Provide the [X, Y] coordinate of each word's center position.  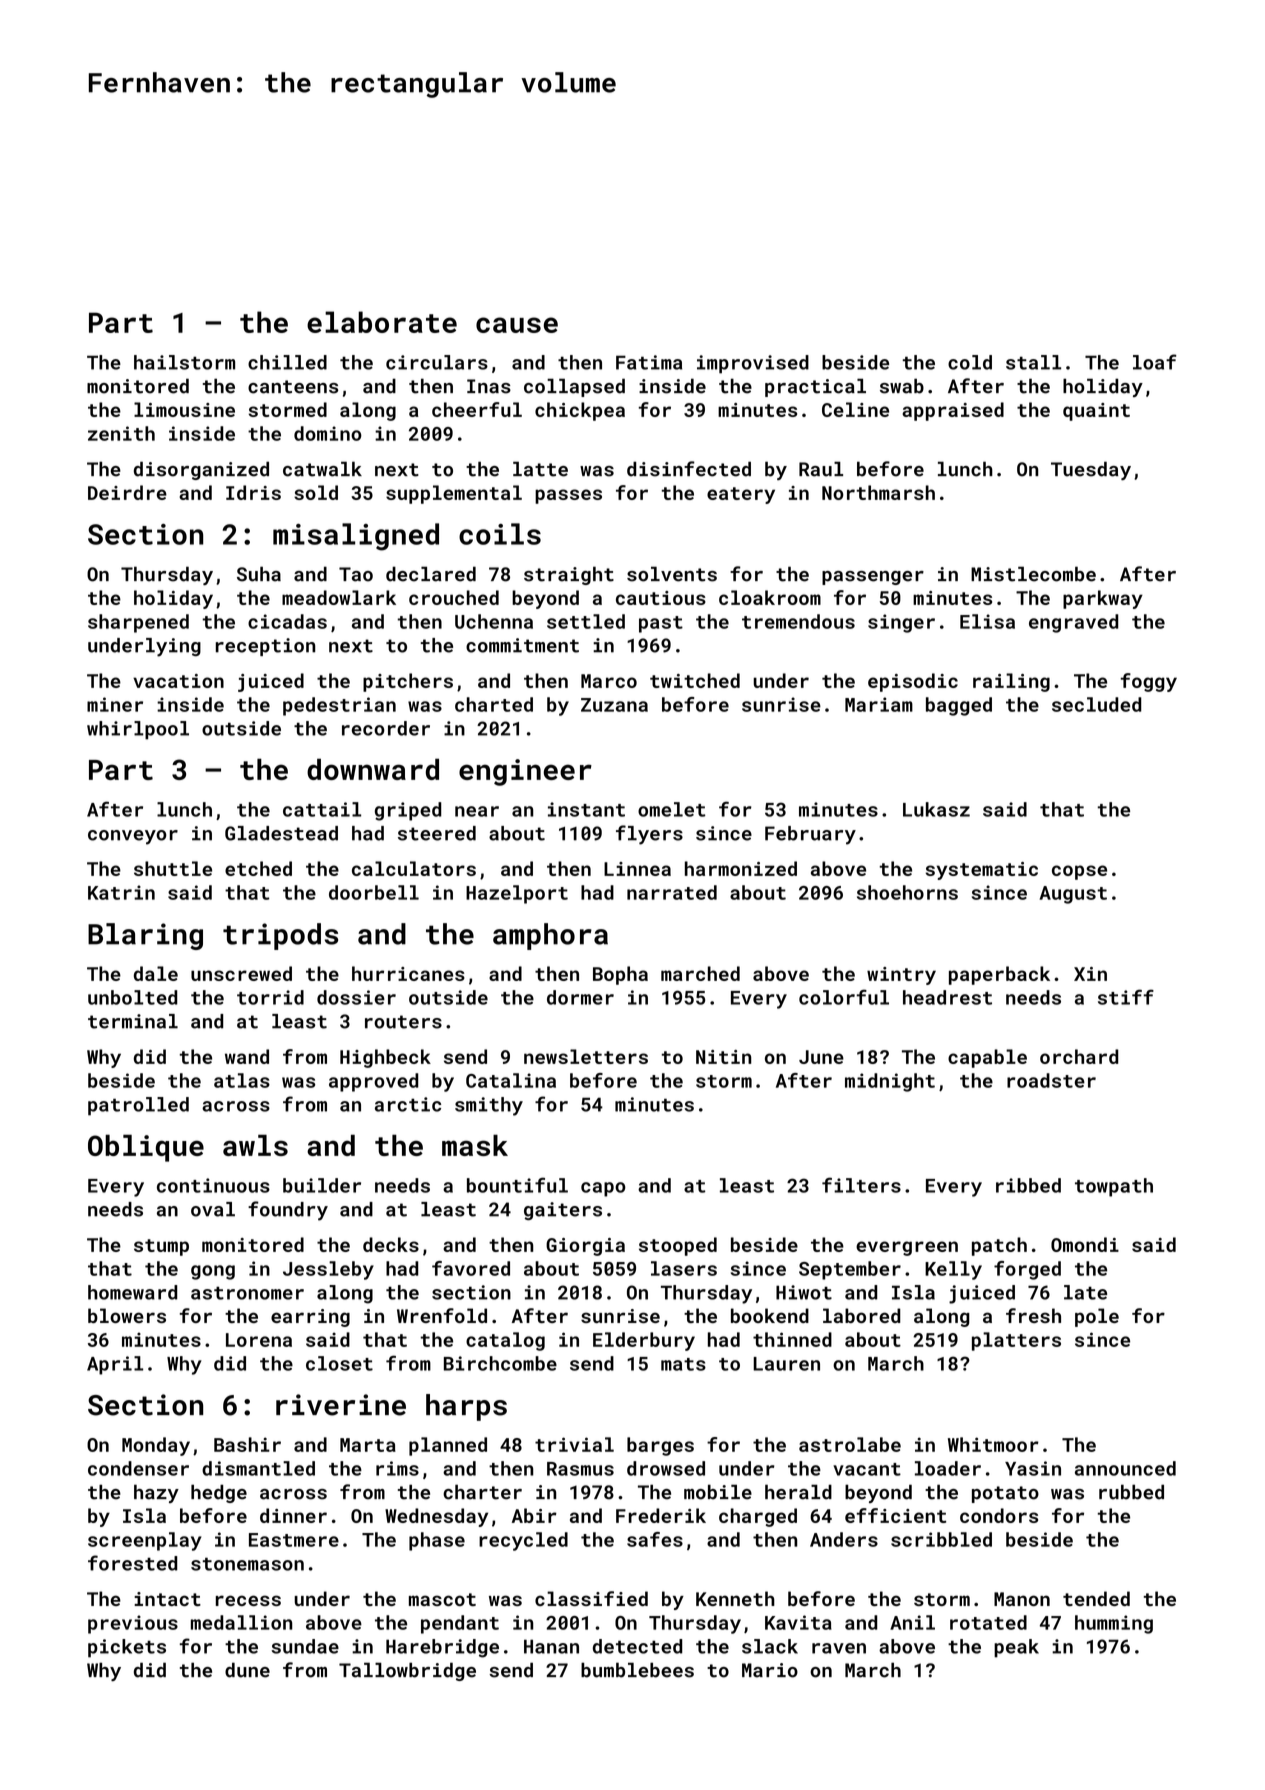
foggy [1149, 682]
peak [1016, 1648]
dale [156, 973]
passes [568, 496]
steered [437, 833]
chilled [287, 362]
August [1073, 895]
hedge [219, 1493]
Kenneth [735, 1598]
